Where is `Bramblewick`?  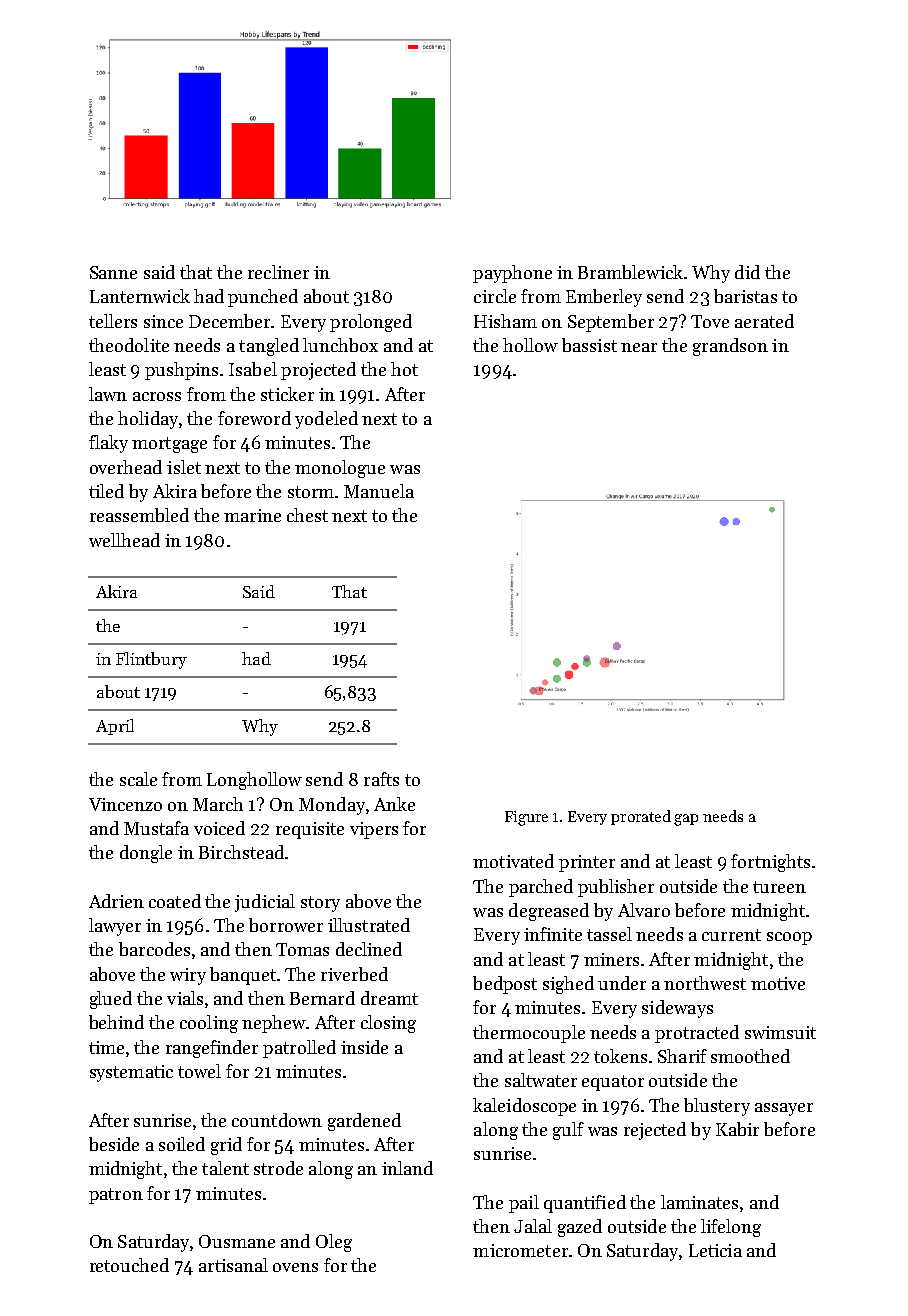
Bramblewick is located at coordinates (630, 272).
